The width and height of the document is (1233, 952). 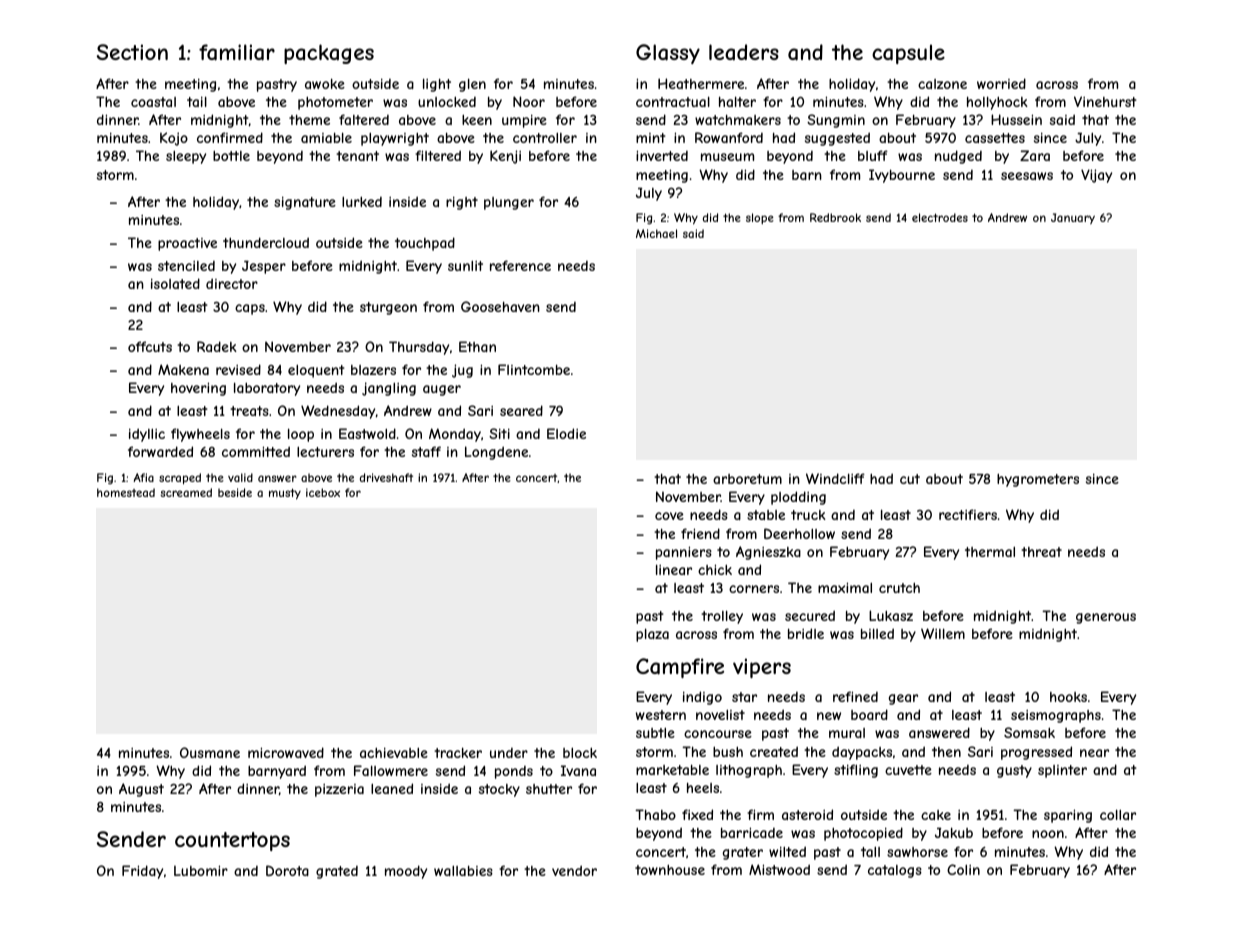 I want to click on musty, so click(x=285, y=494).
